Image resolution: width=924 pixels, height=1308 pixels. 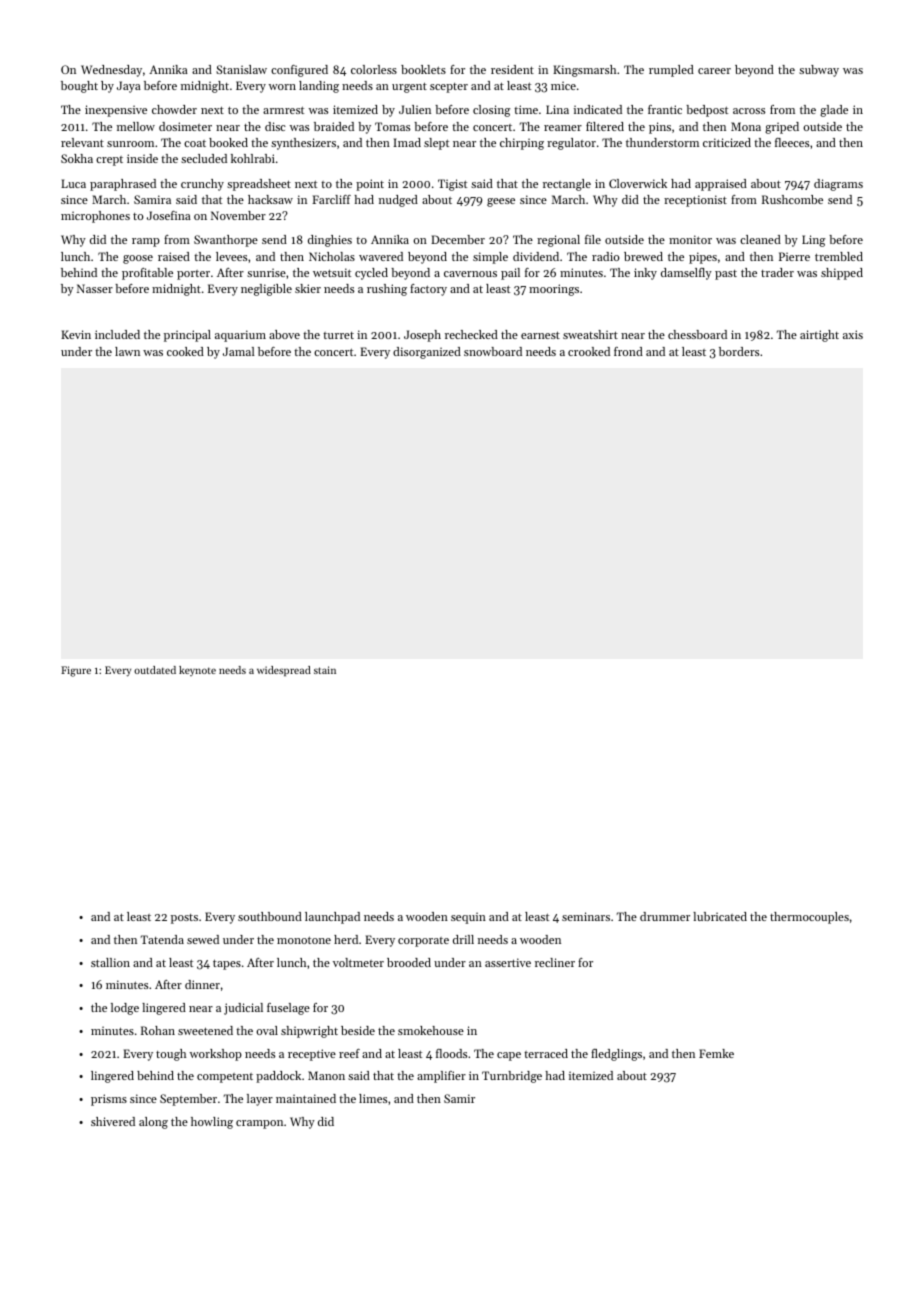 I want to click on diagrams, so click(x=838, y=185).
